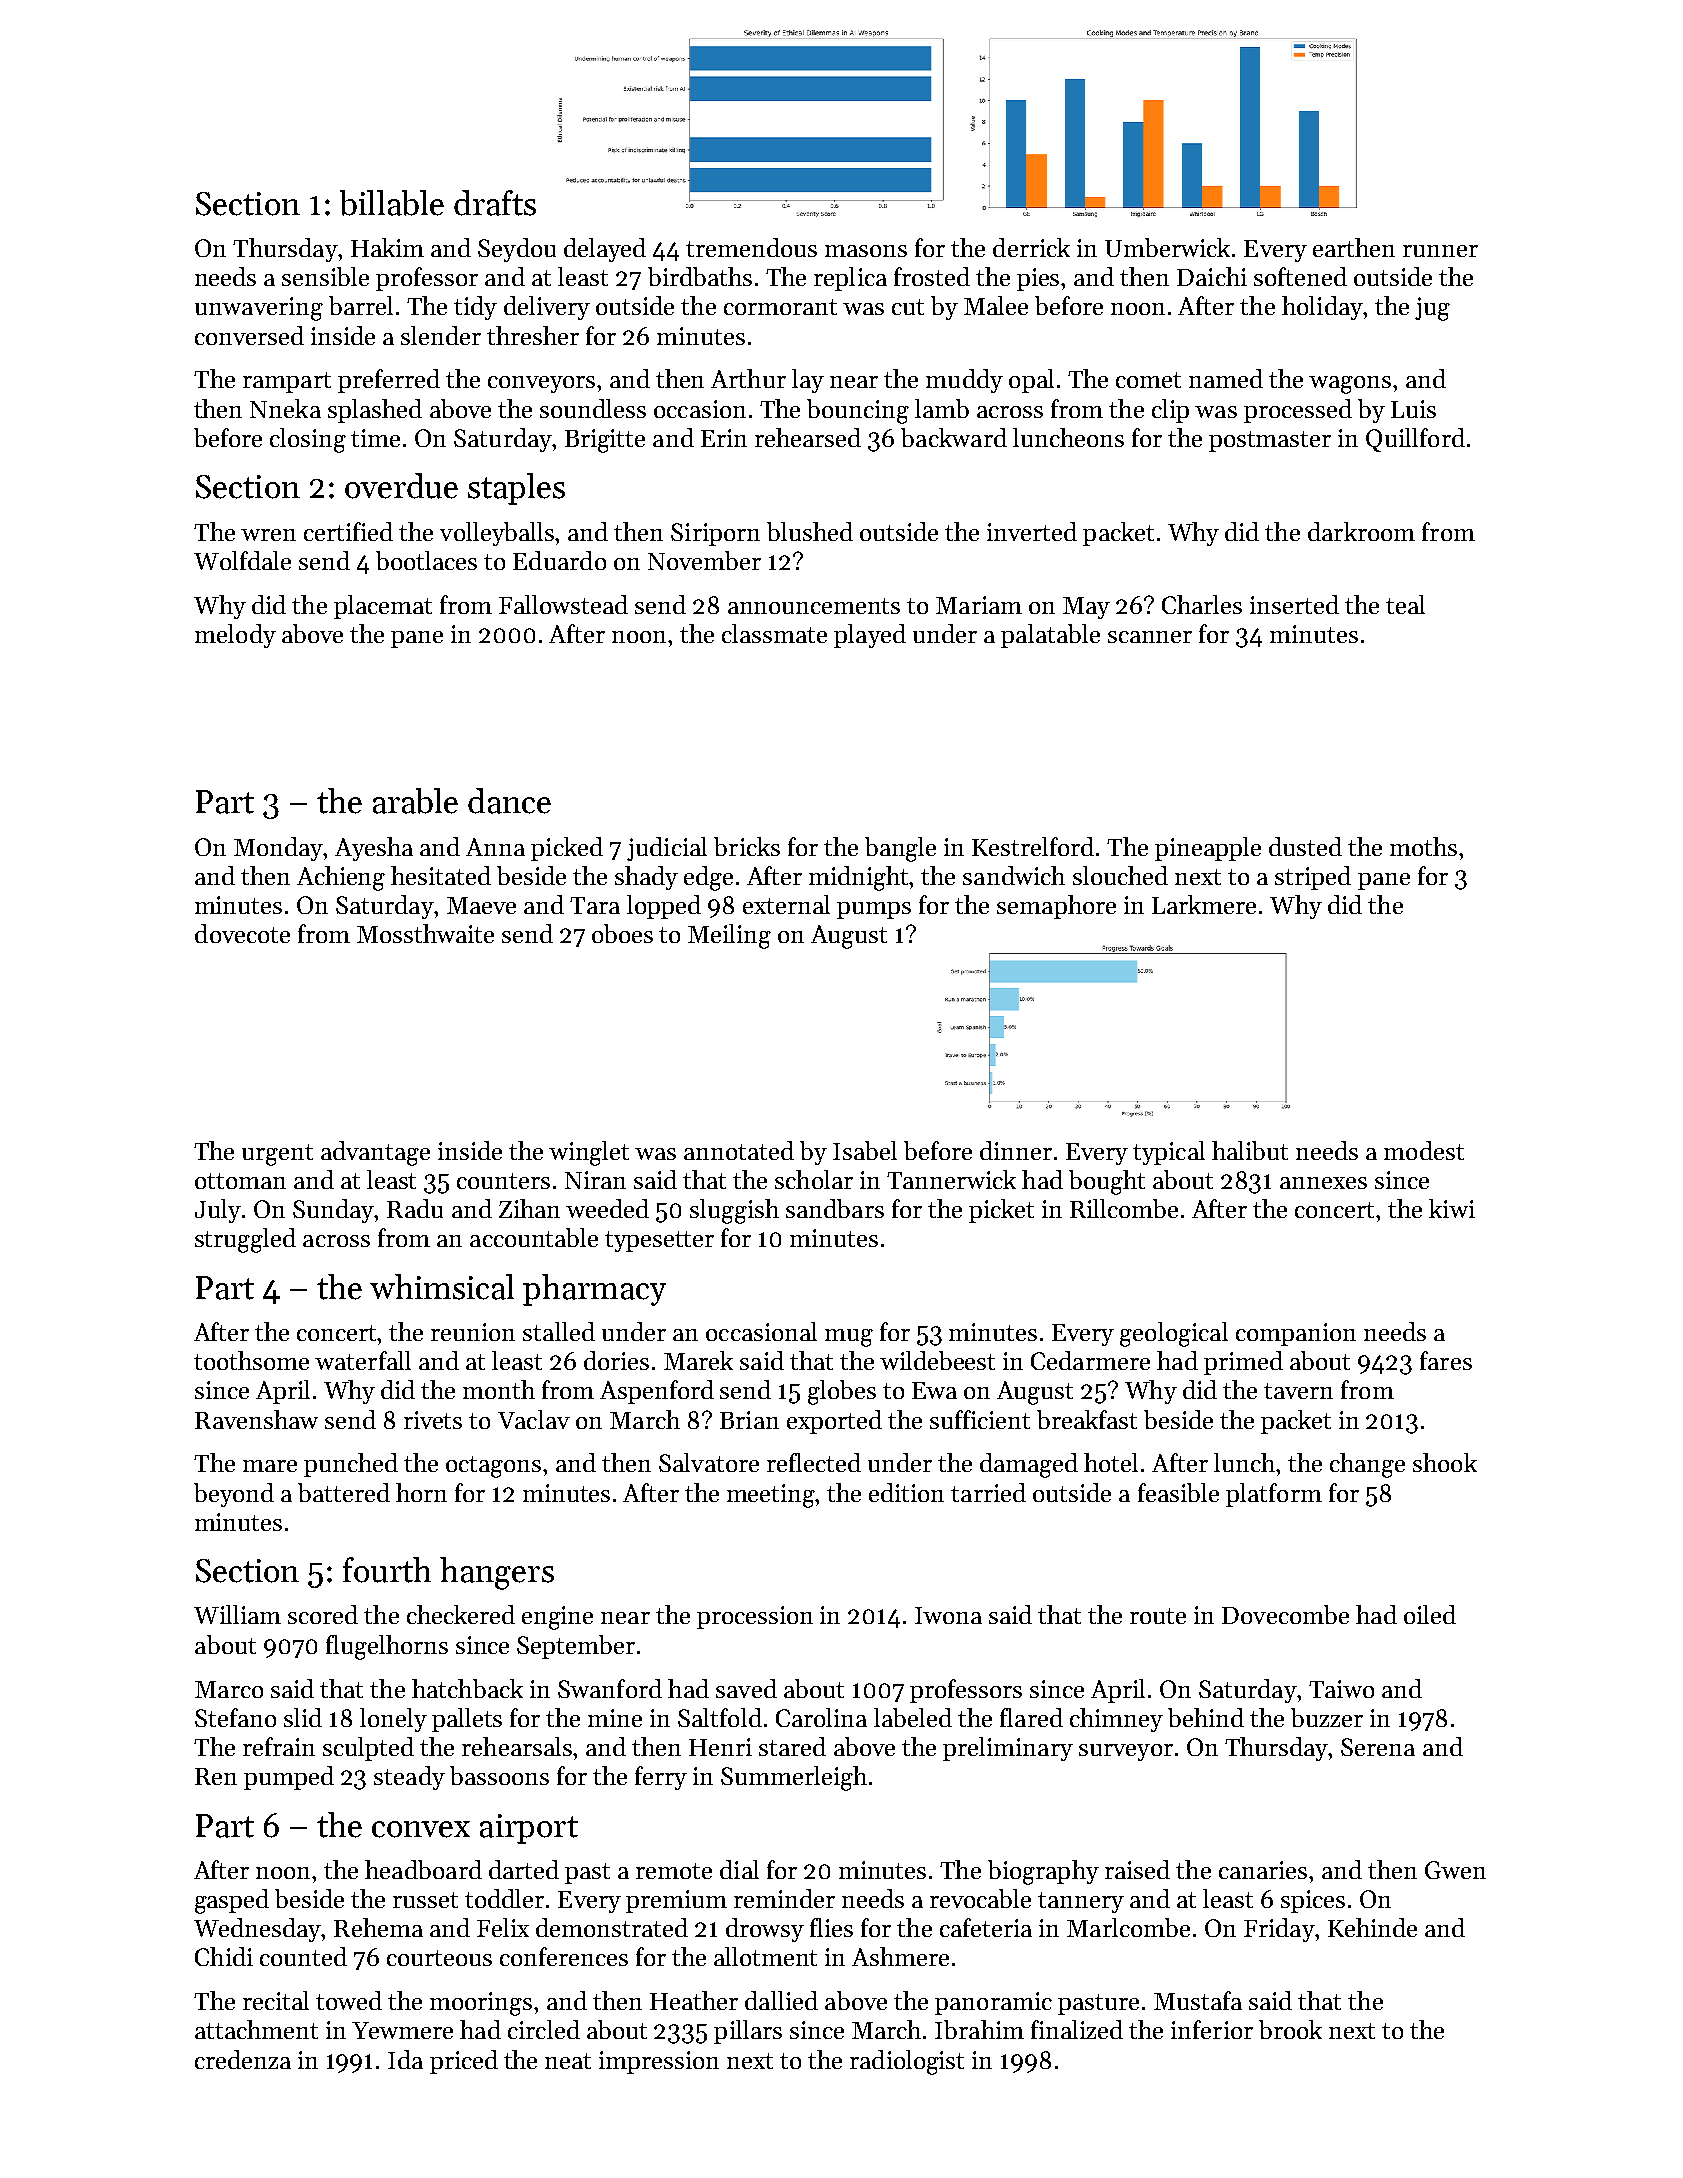 This image has height=2178, width=1683. What do you see at coordinates (232, 1901) in the image?
I see `gasped` at bounding box center [232, 1901].
